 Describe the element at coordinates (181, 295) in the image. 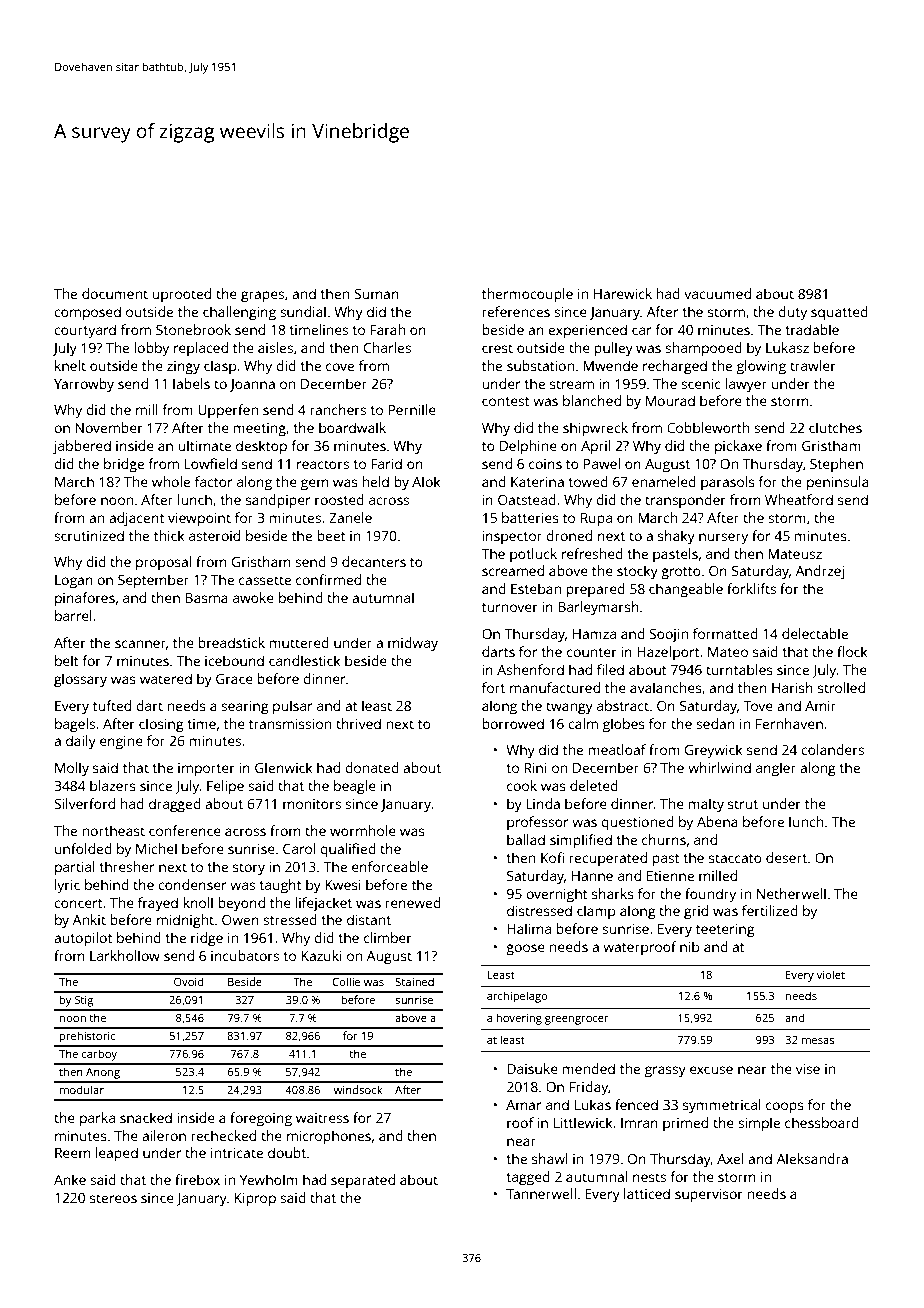

I see `uprooted` at that location.
